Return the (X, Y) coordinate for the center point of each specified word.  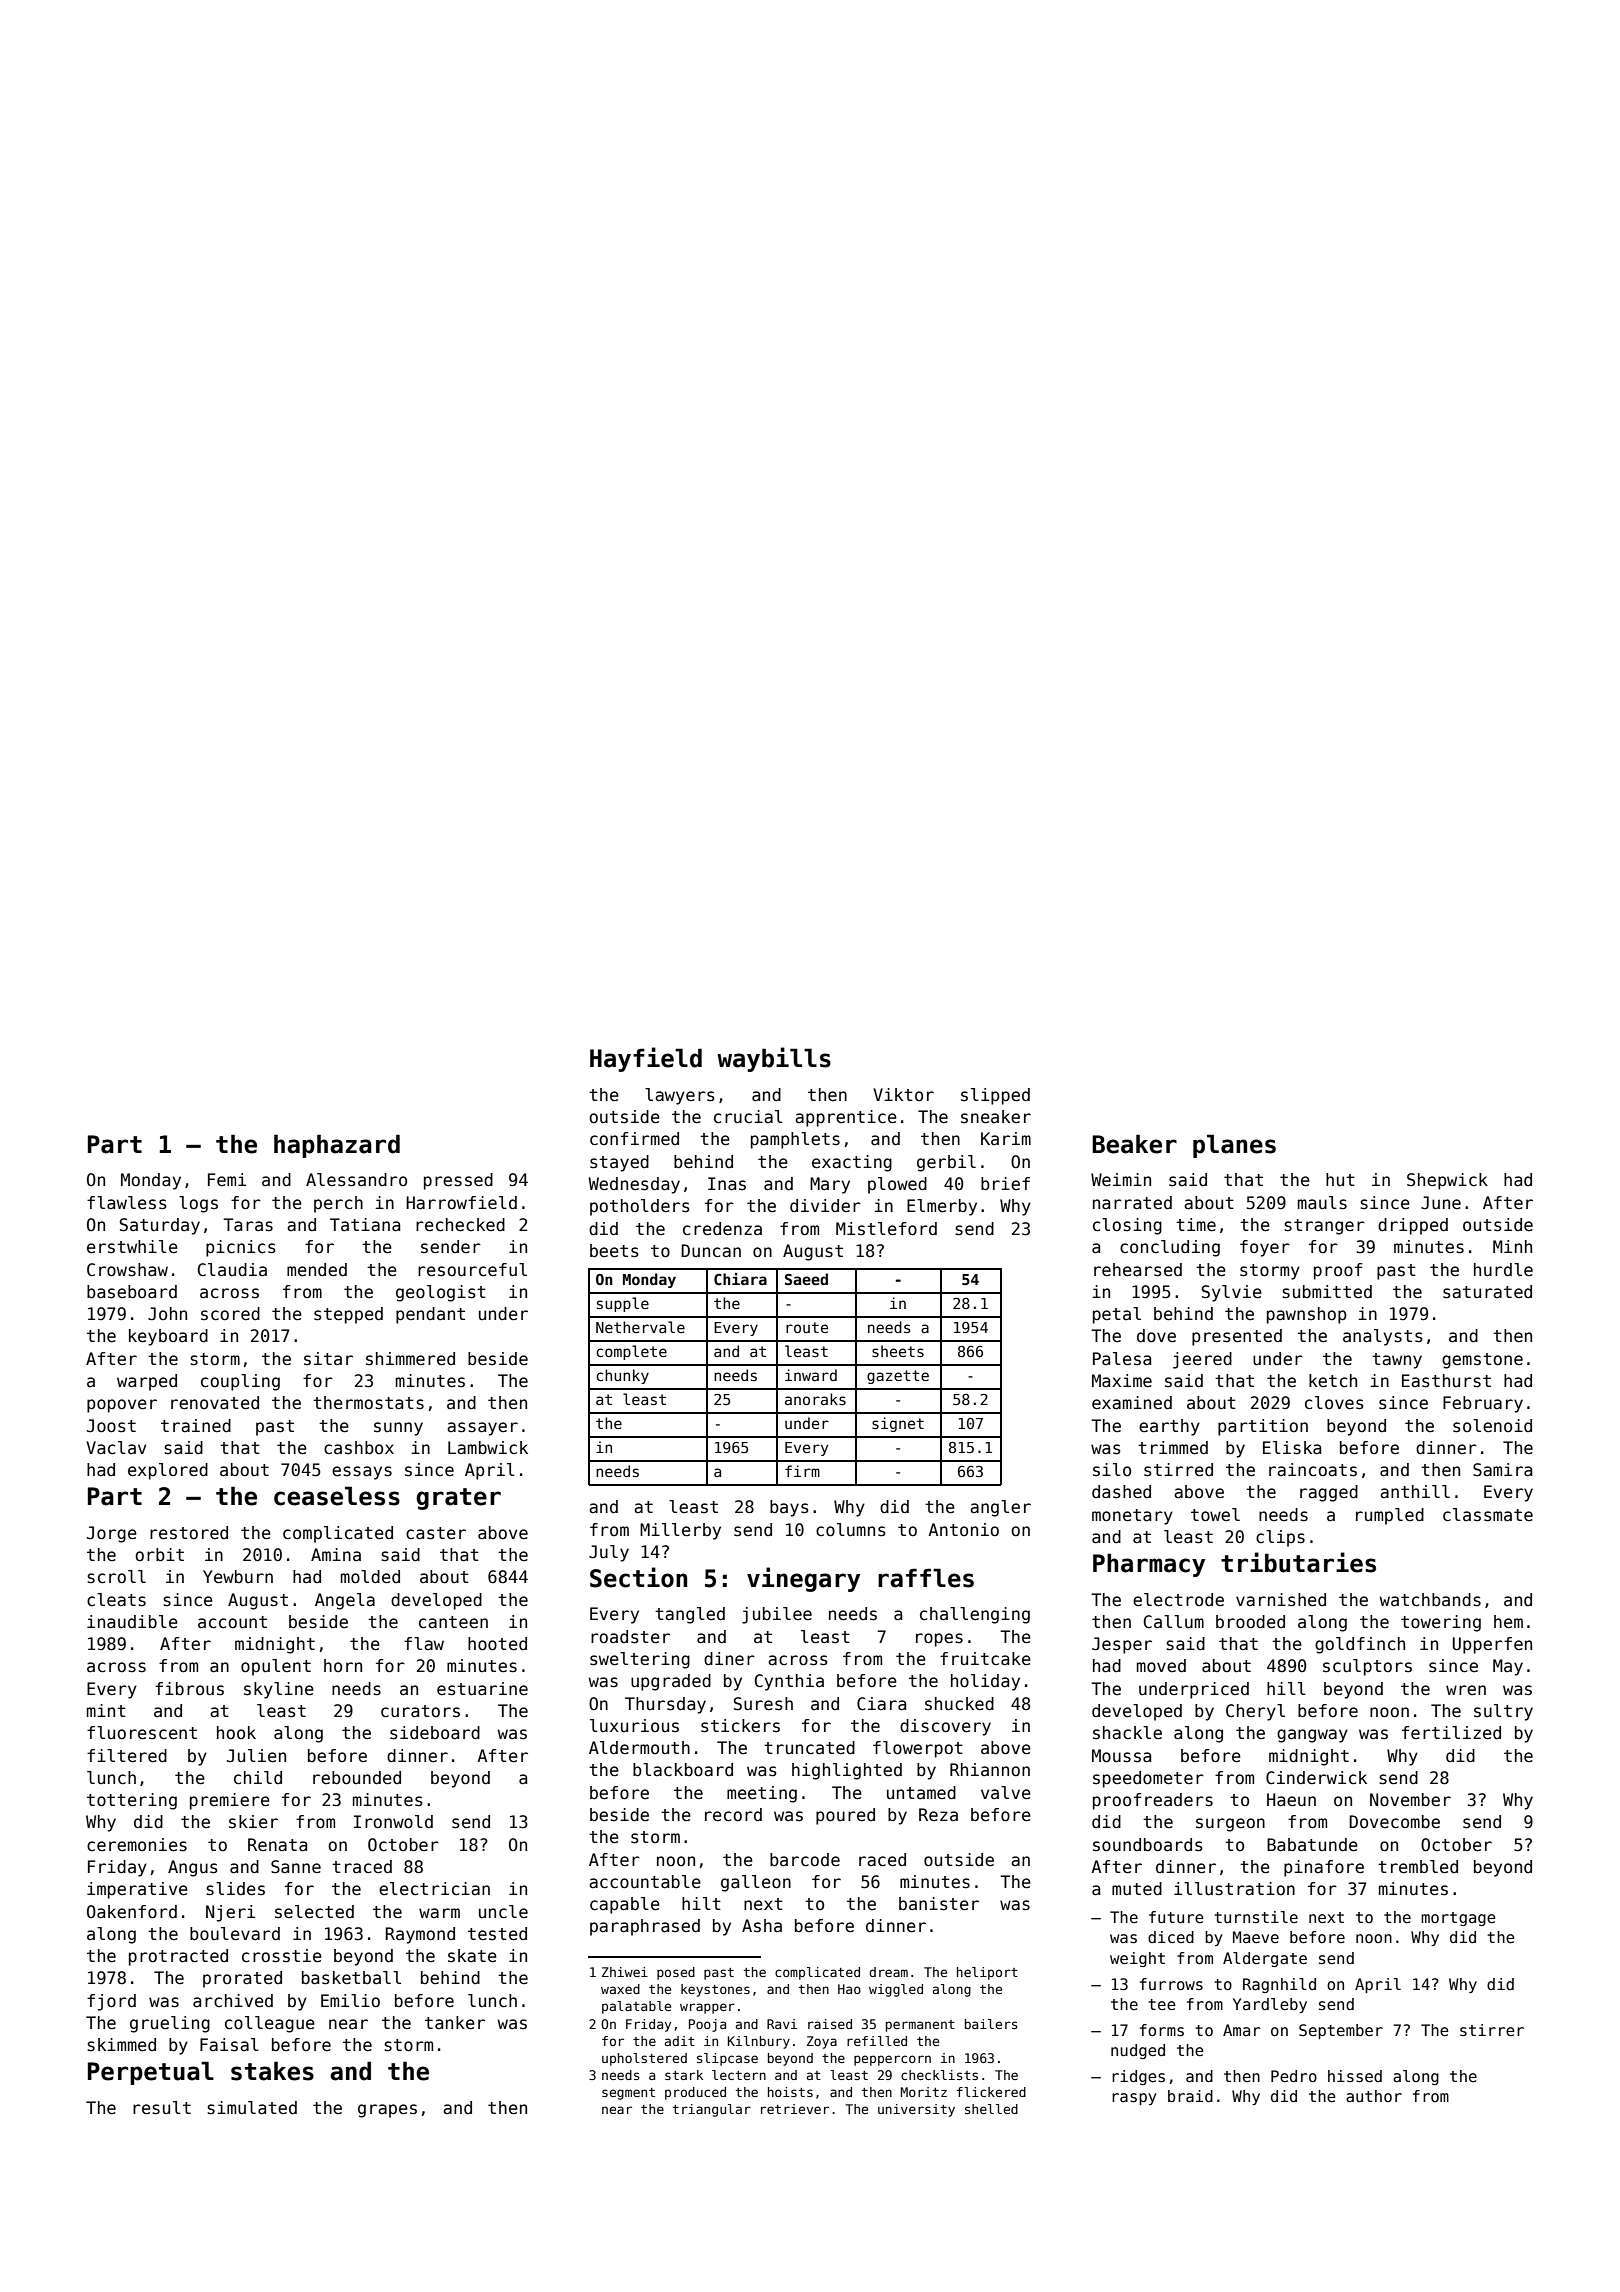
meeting (762, 1794)
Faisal (229, 2045)
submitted (1327, 1292)
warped (147, 1382)
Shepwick (1447, 1181)
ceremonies (137, 1845)
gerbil (946, 1163)
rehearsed (1138, 1270)
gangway (1312, 1736)
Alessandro (356, 1180)
